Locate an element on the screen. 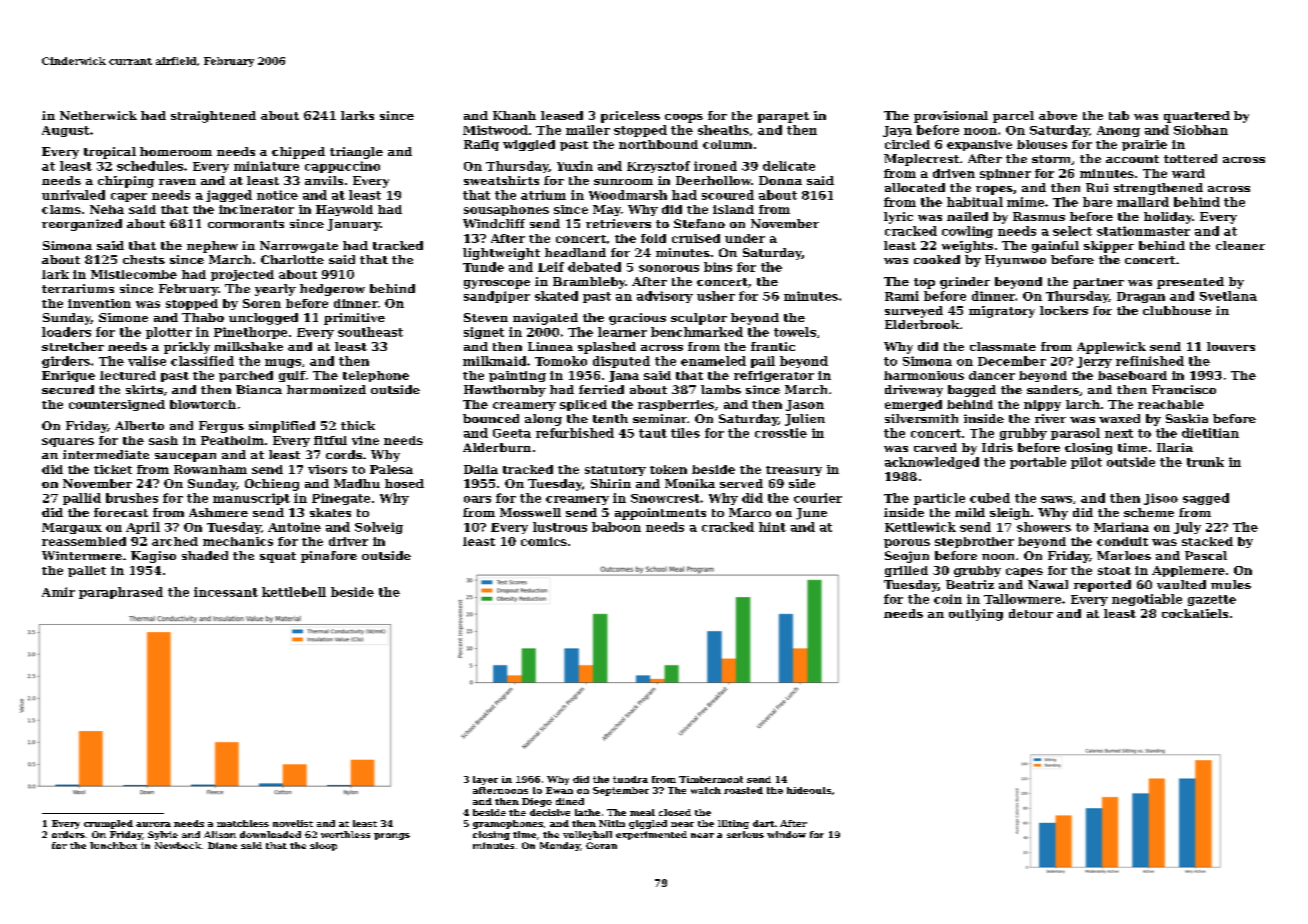 This screenshot has height=924, width=1308. Margaux is located at coordinates (72, 528).
